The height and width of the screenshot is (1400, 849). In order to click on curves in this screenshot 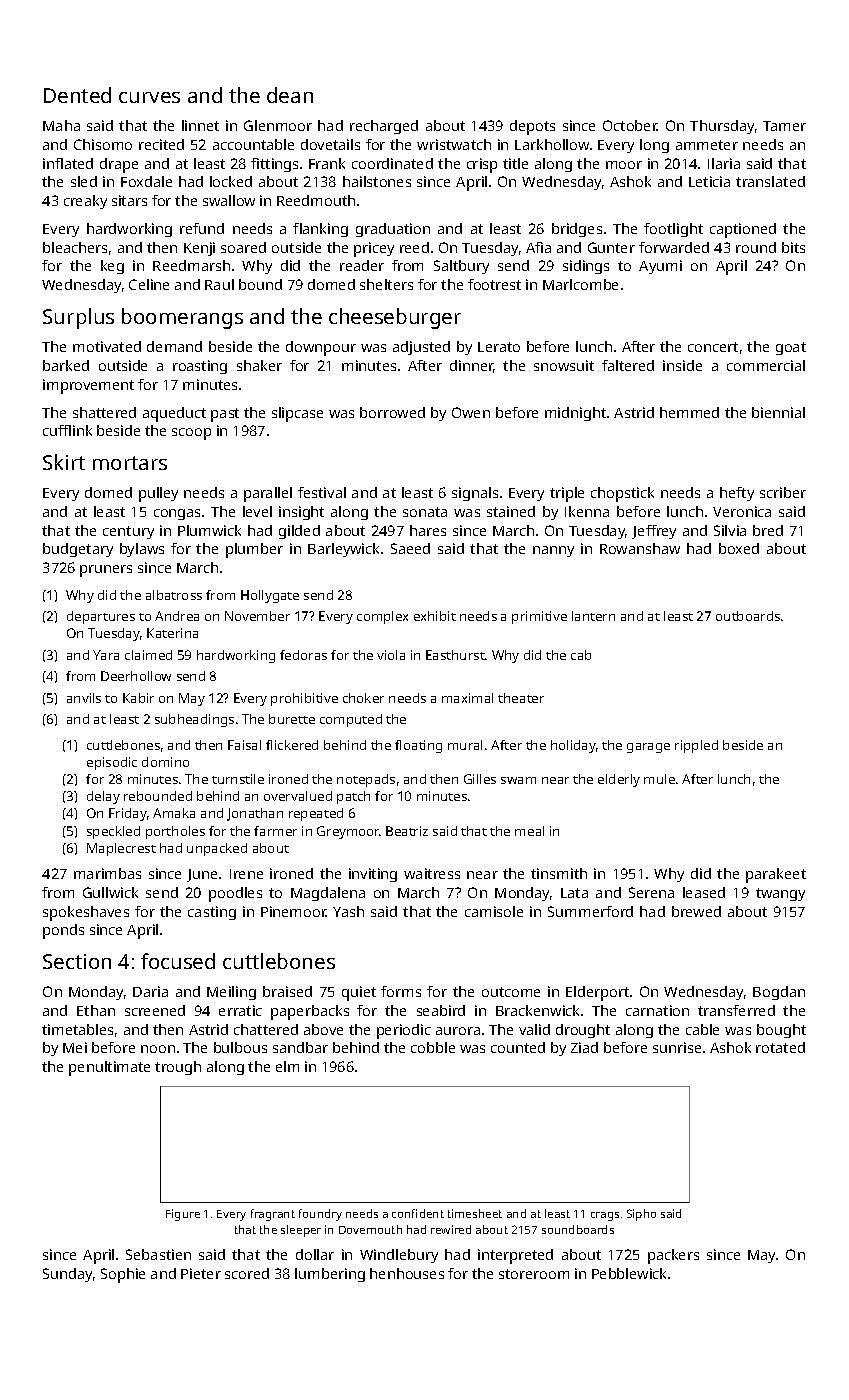, I will do `click(149, 97)`.
